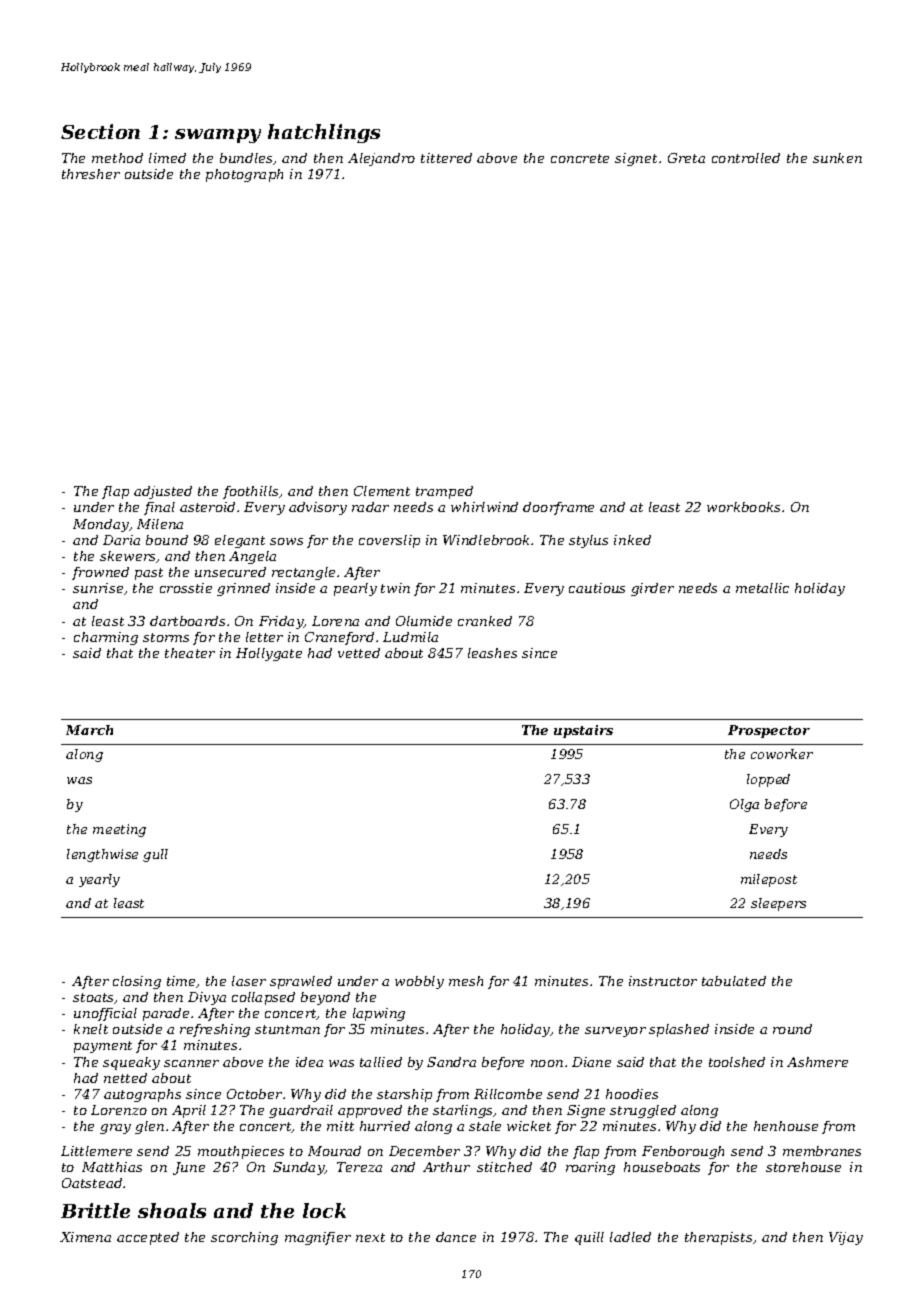 This screenshot has width=924, height=1308. Describe the element at coordinates (301, 982) in the screenshot. I see `sprawled` at that location.
